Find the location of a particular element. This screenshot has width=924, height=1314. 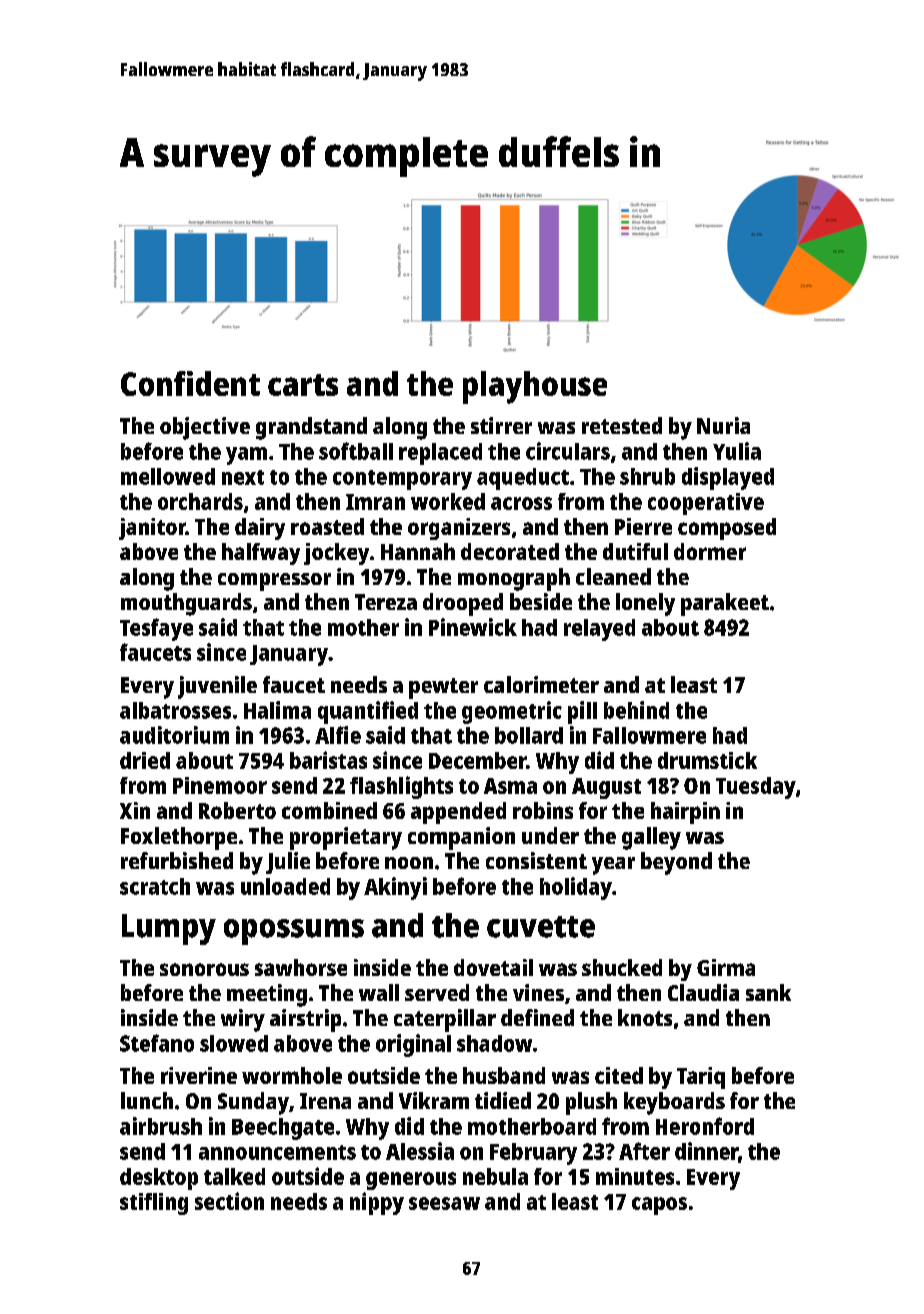

Nuria is located at coordinates (723, 425).
